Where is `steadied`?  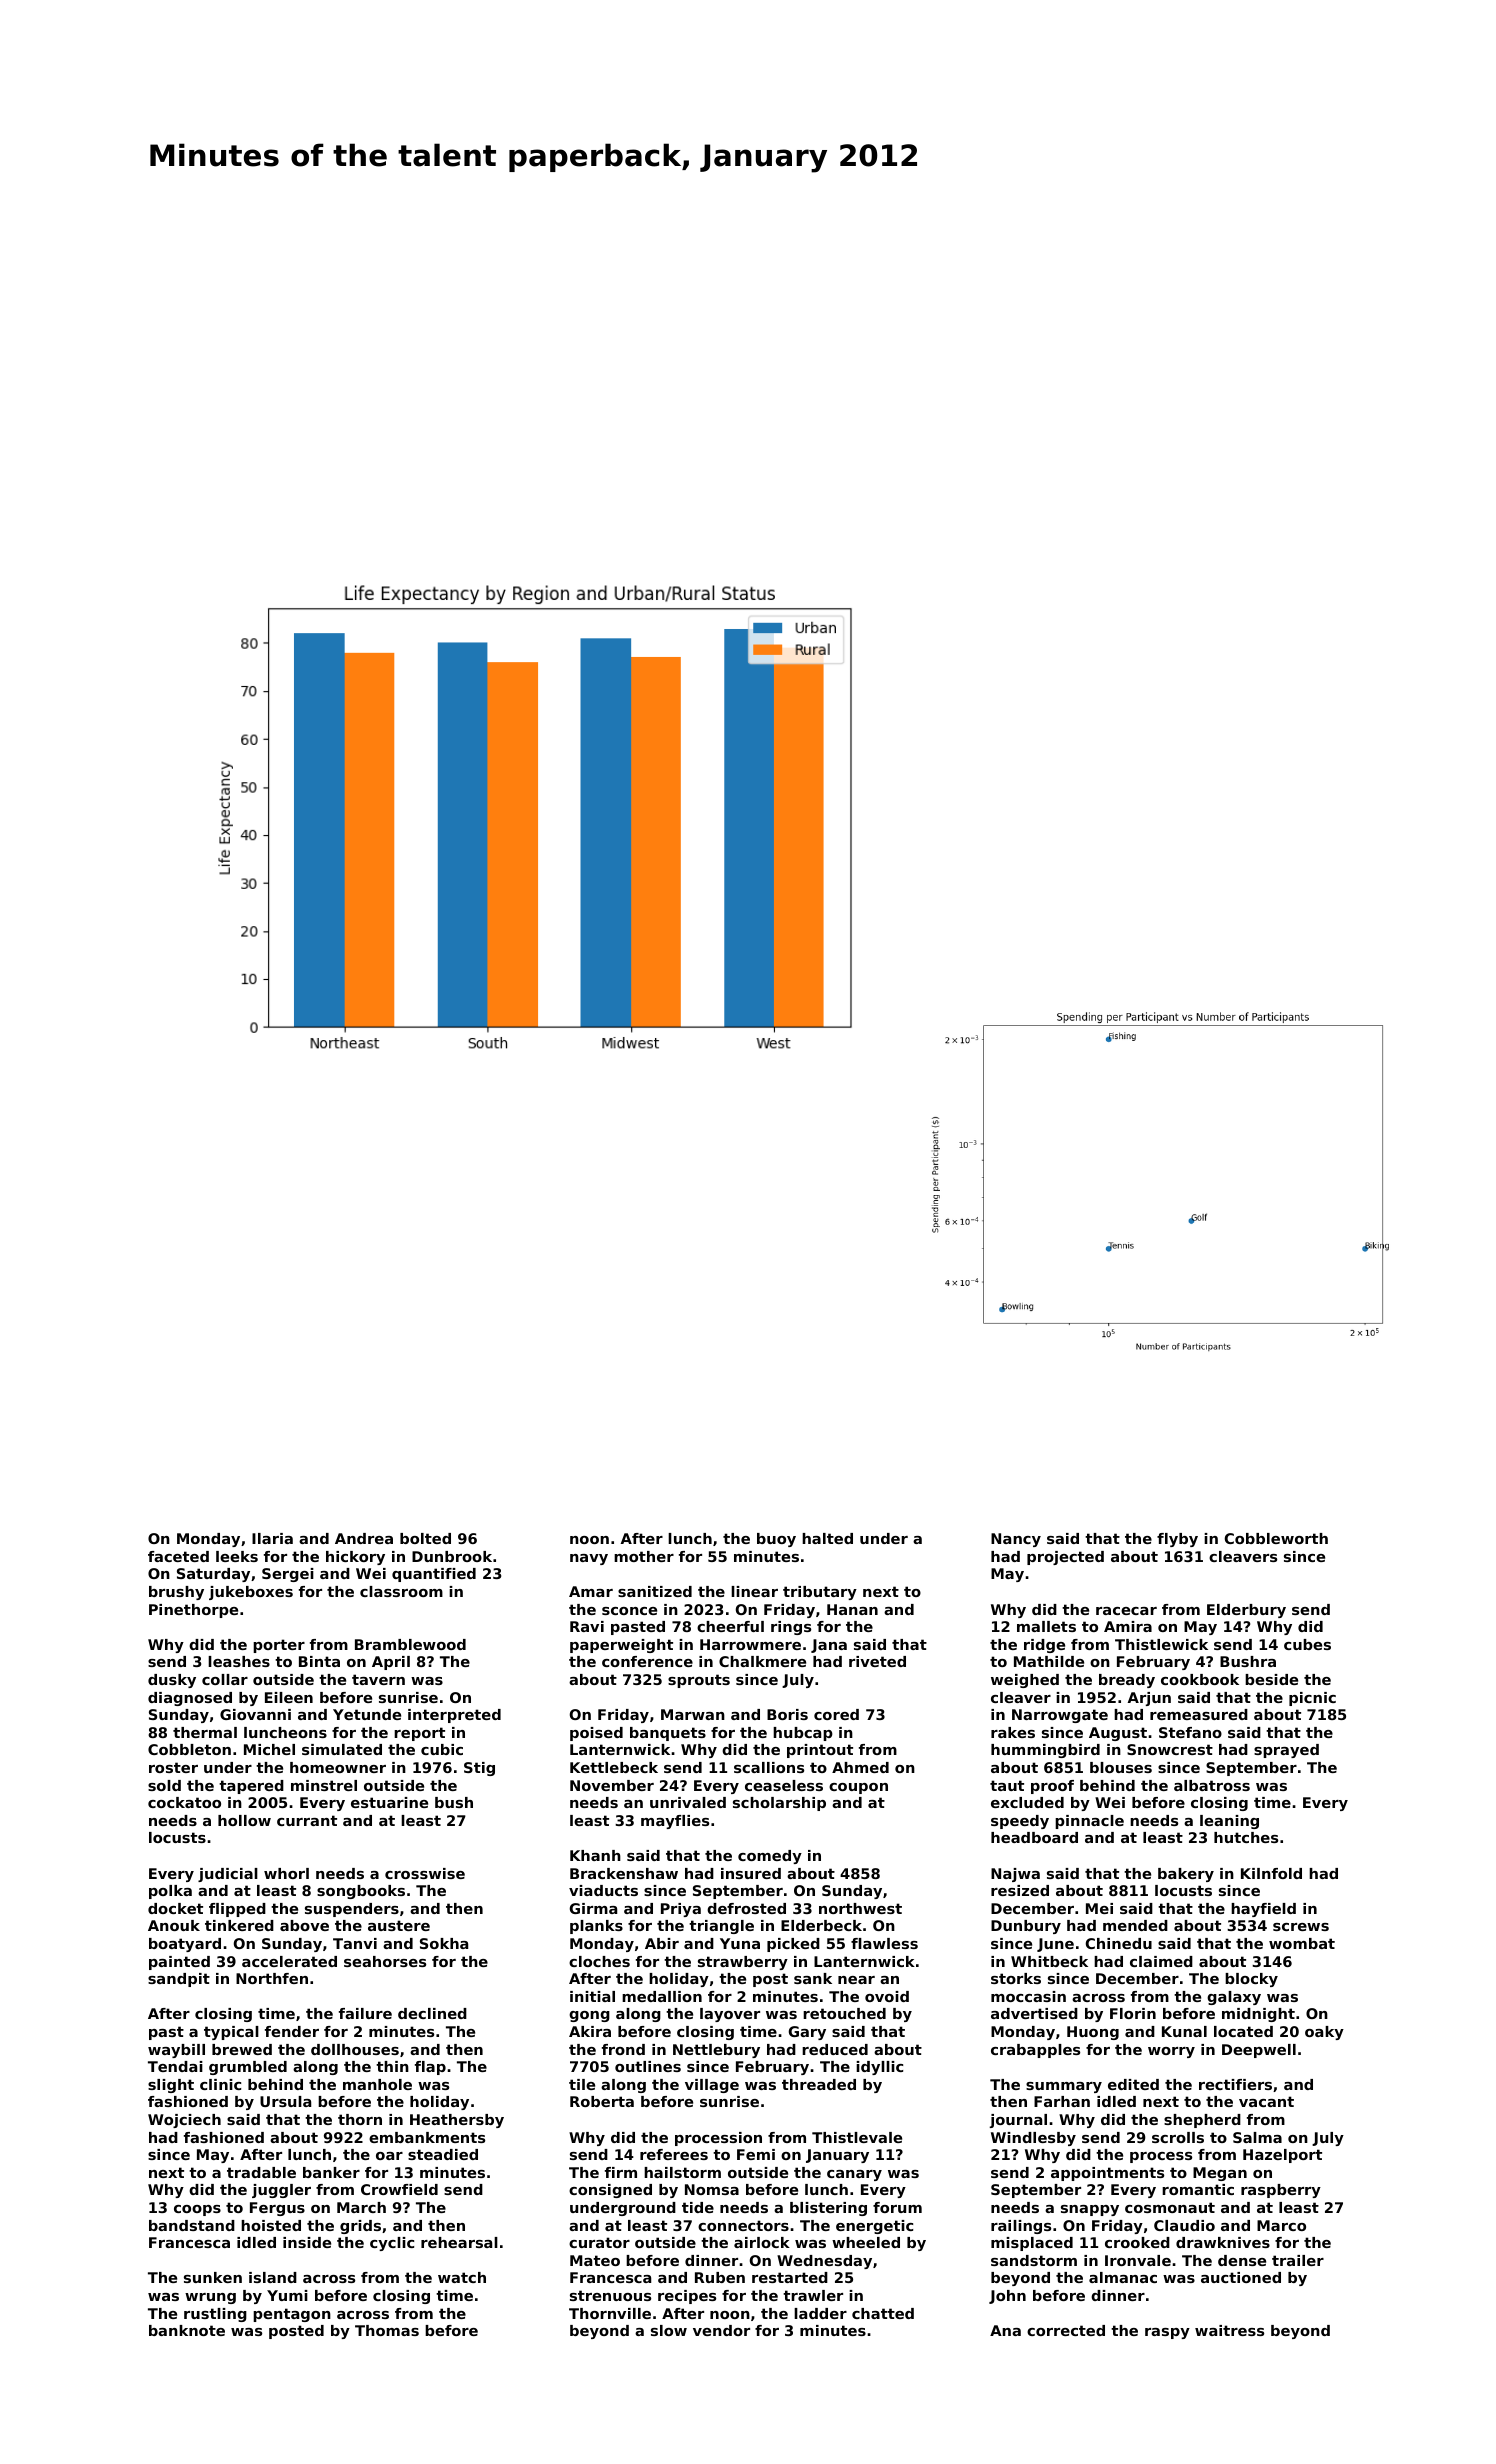 steadied is located at coordinates (443, 2154).
